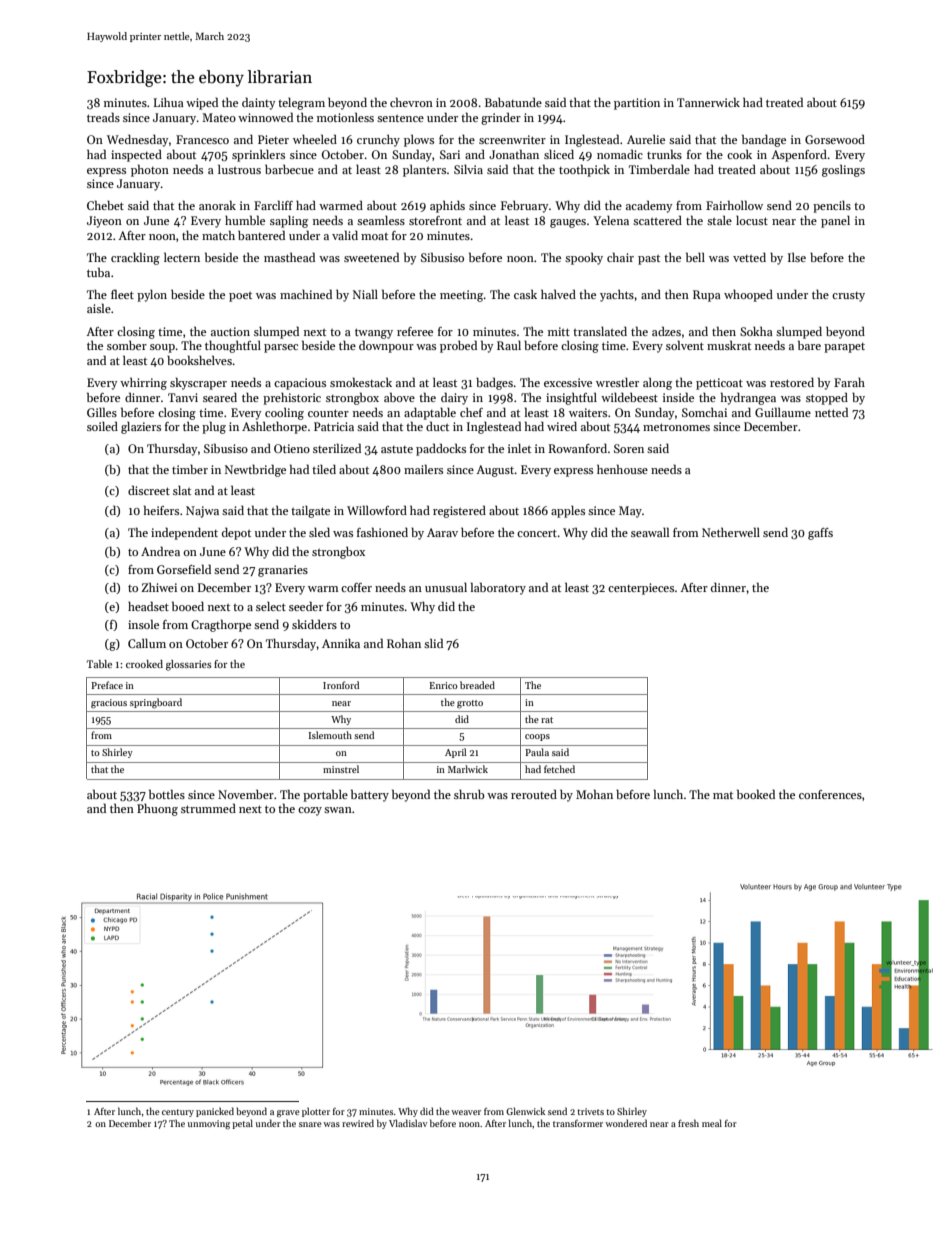  What do you see at coordinates (708, 102) in the screenshot?
I see `Tannerwick` at bounding box center [708, 102].
